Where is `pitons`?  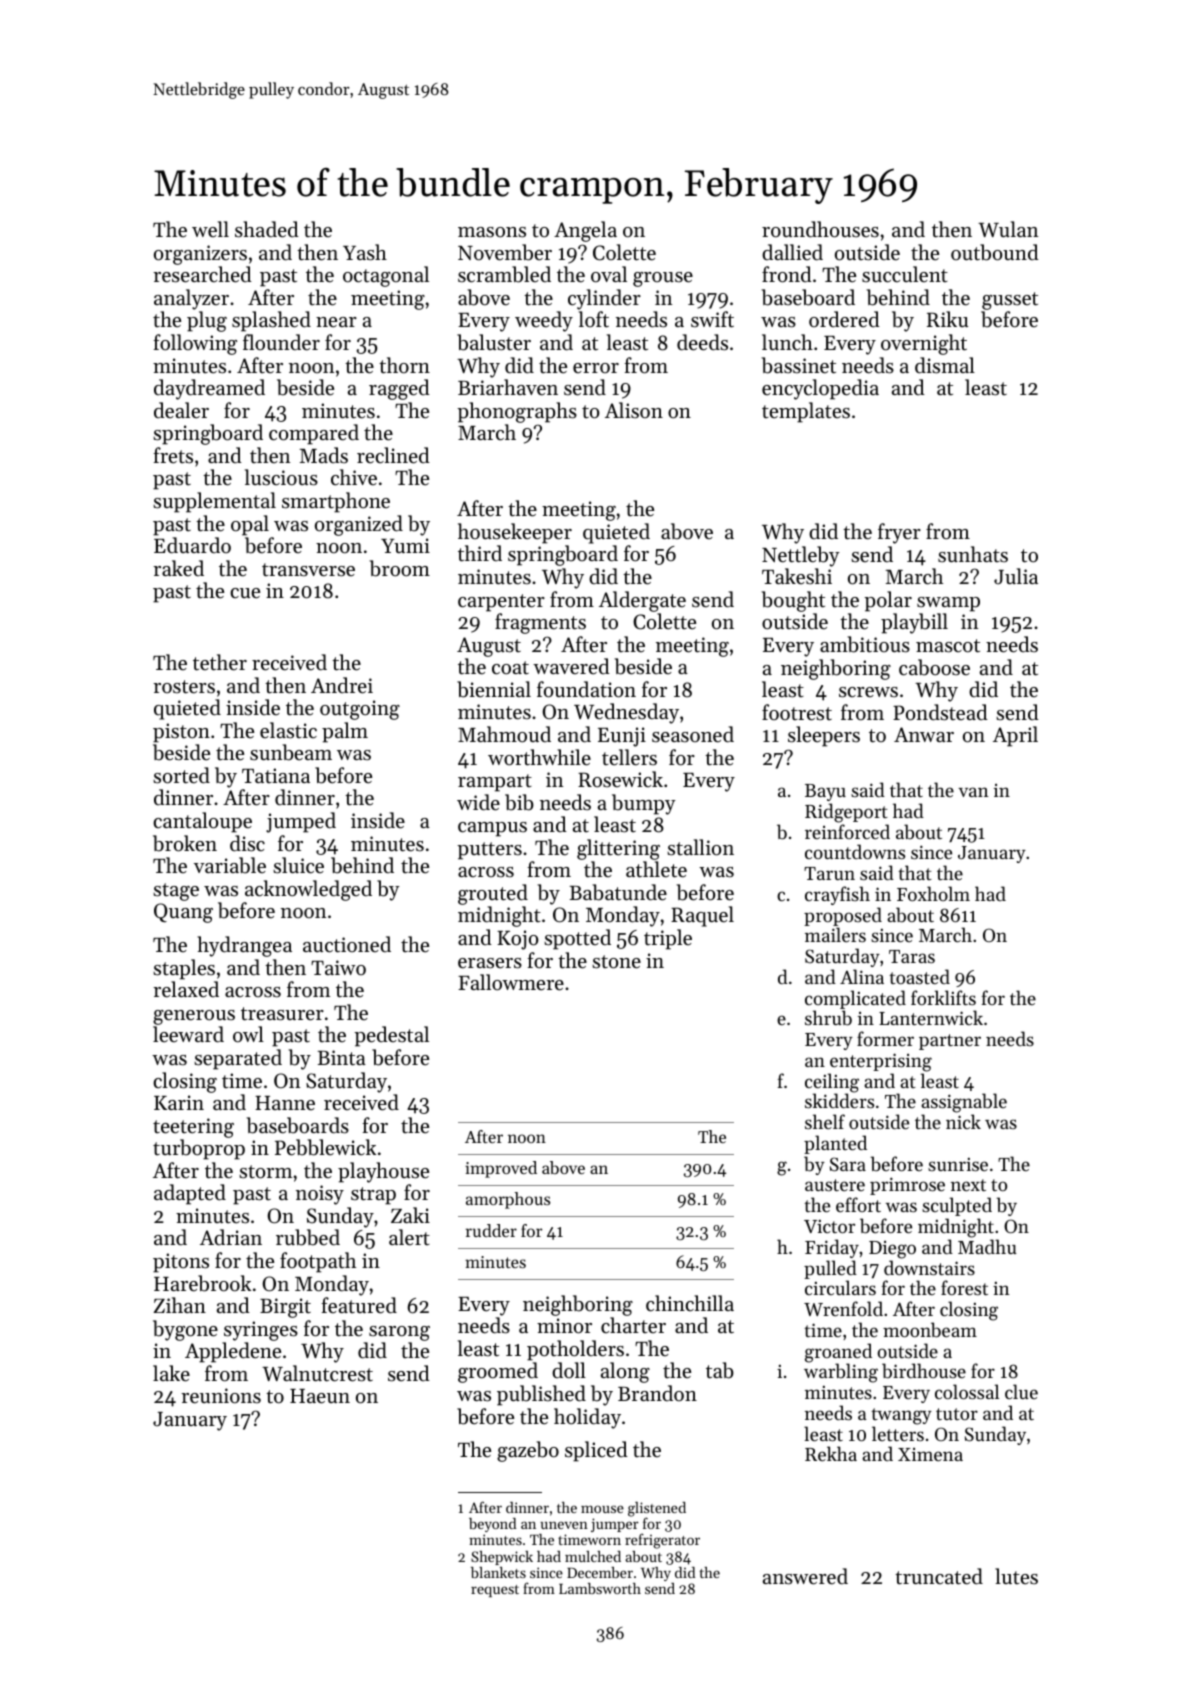 pitons is located at coordinates (181, 1263).
